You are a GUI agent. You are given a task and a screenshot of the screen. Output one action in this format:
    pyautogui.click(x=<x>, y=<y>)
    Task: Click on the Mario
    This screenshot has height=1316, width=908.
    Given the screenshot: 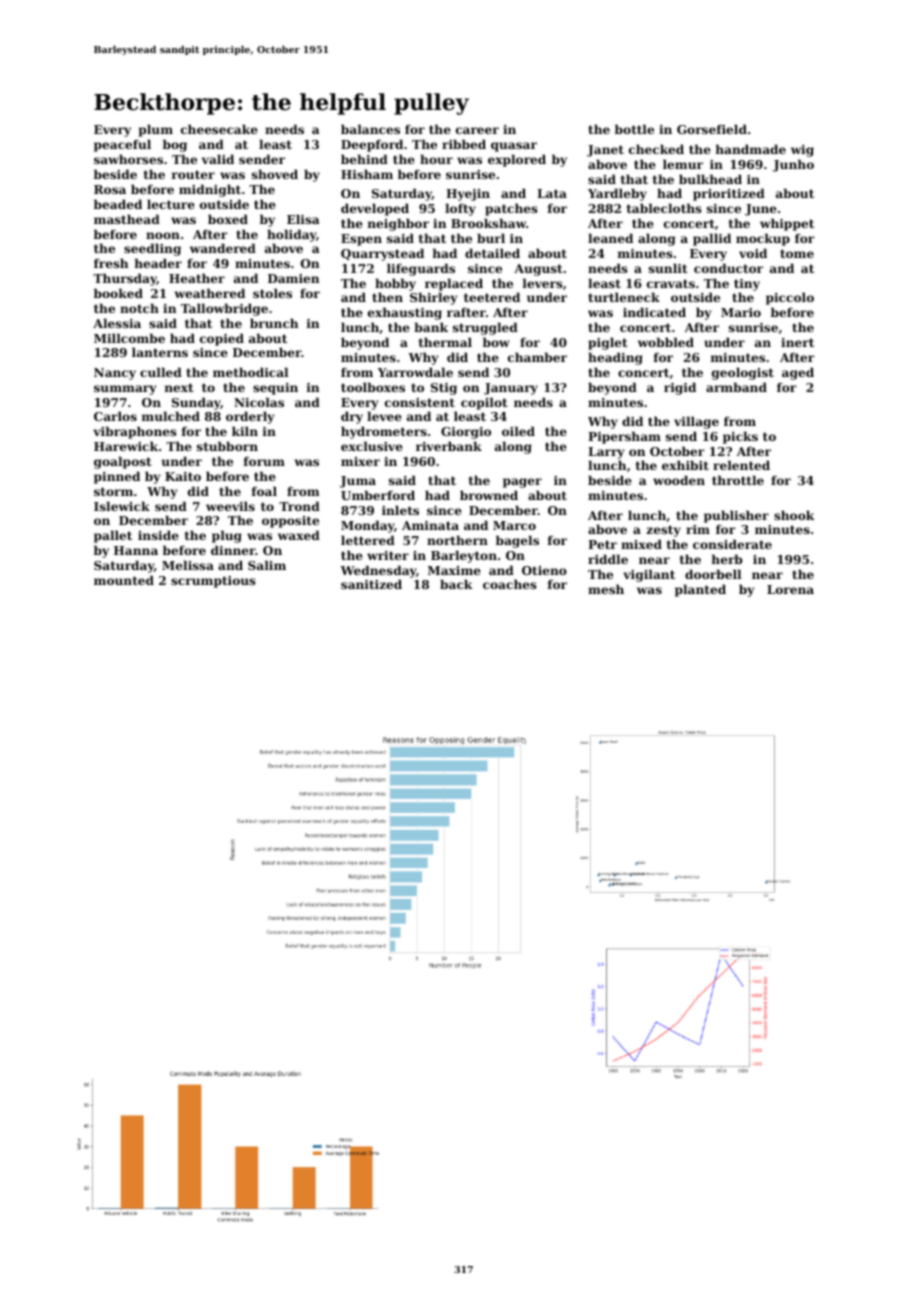 What is the action you would take?
    pyautogui.click(x=741, y=312)
